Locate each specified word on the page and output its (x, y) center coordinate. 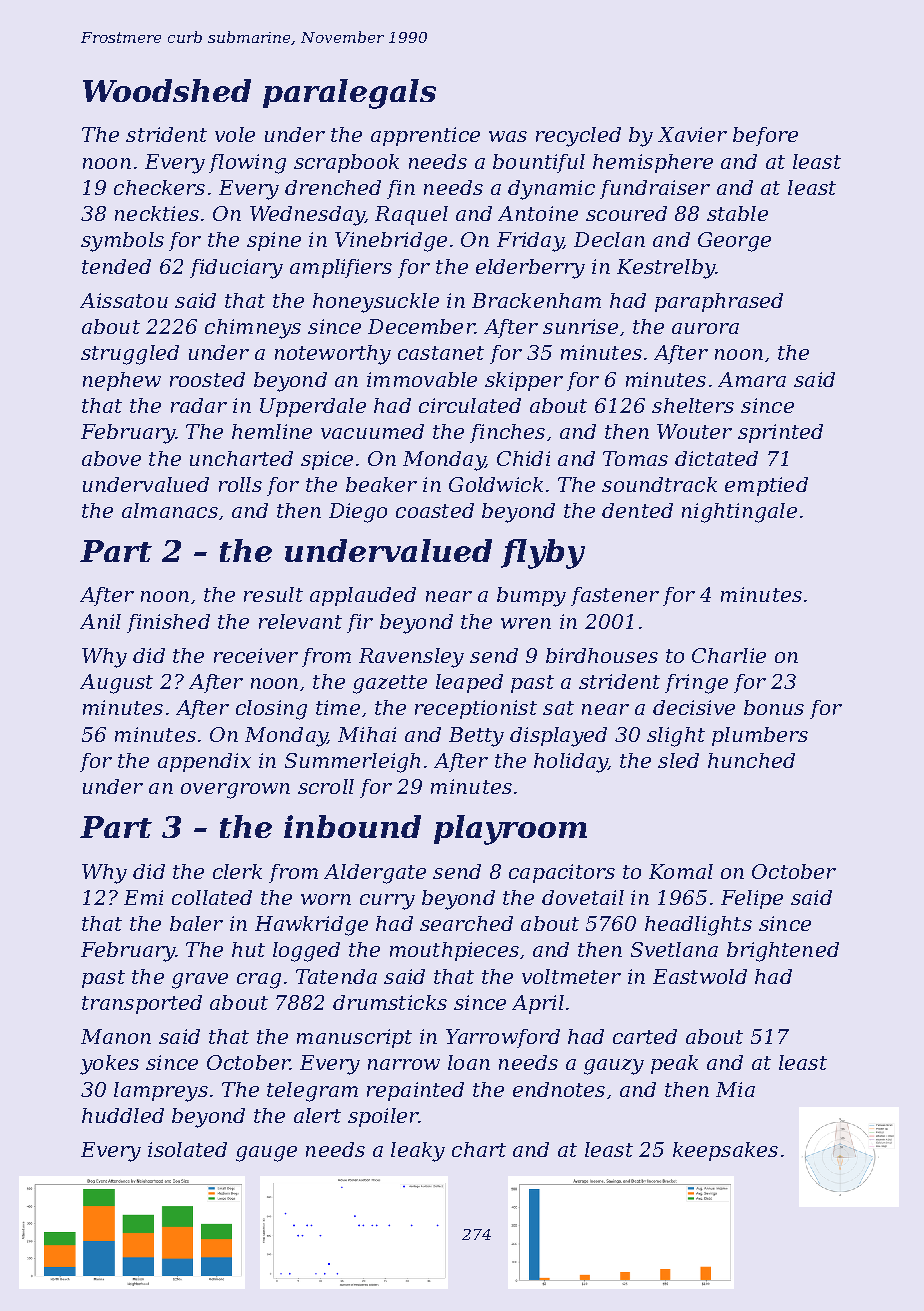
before (765, 136)
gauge (266, 1154)
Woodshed (167, 90)
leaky (418, 1152)
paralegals (349, 94)
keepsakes (725, 1151)
